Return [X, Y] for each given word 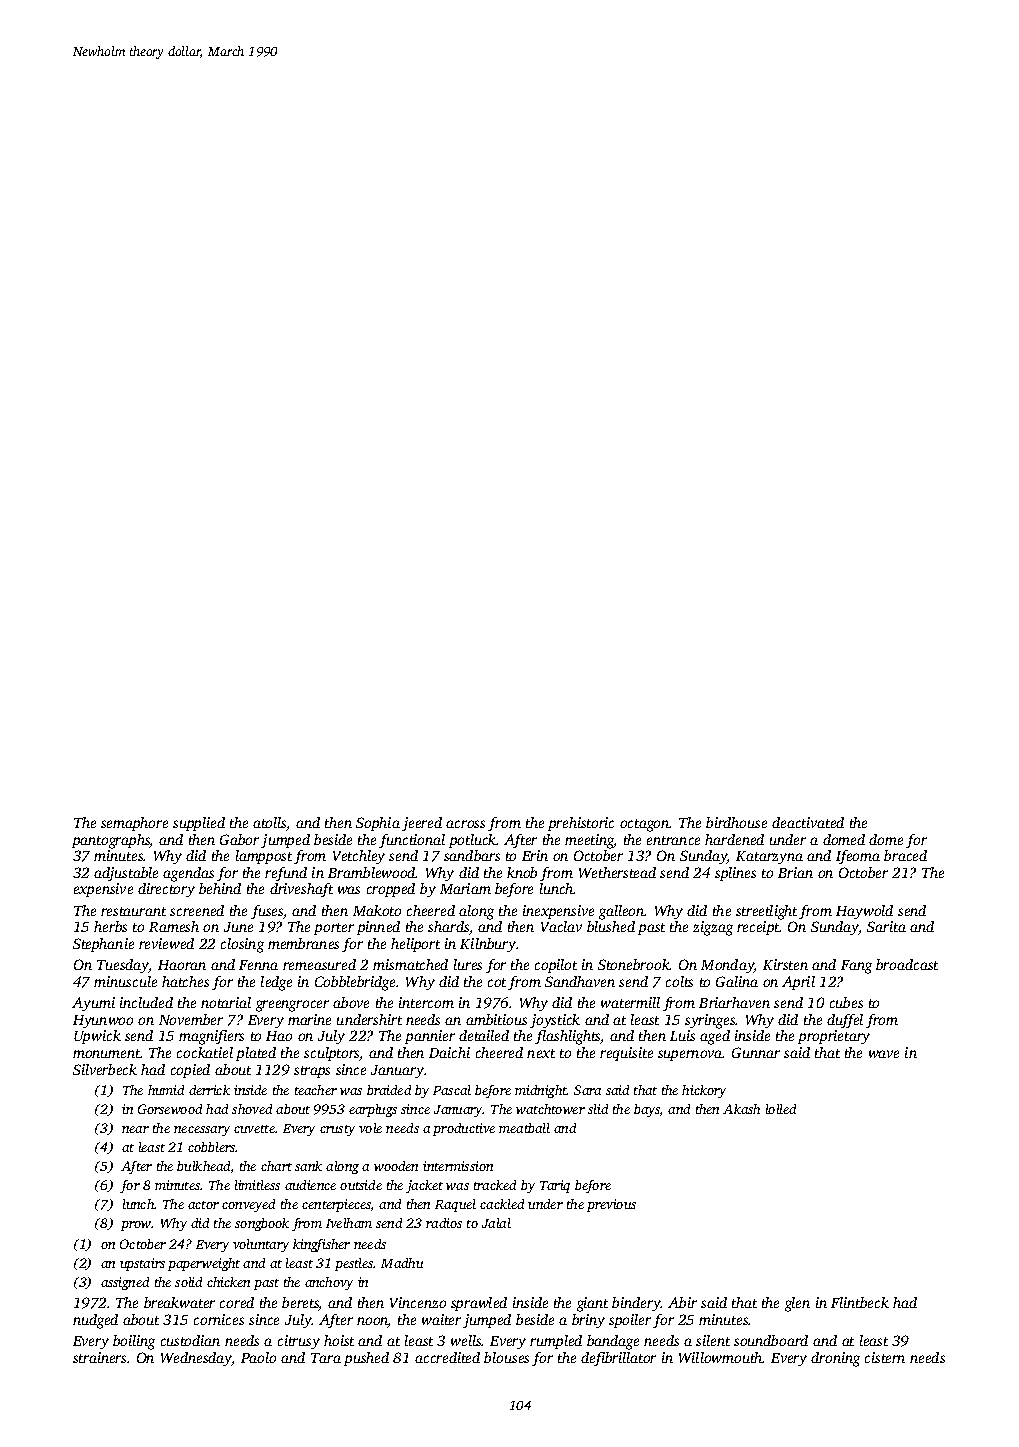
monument [107, 1053]
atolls [270, 824]
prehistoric [581, 824]
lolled [781, 1109]
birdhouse [736, 822]
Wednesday [196, 1359]
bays [647, 1110]
